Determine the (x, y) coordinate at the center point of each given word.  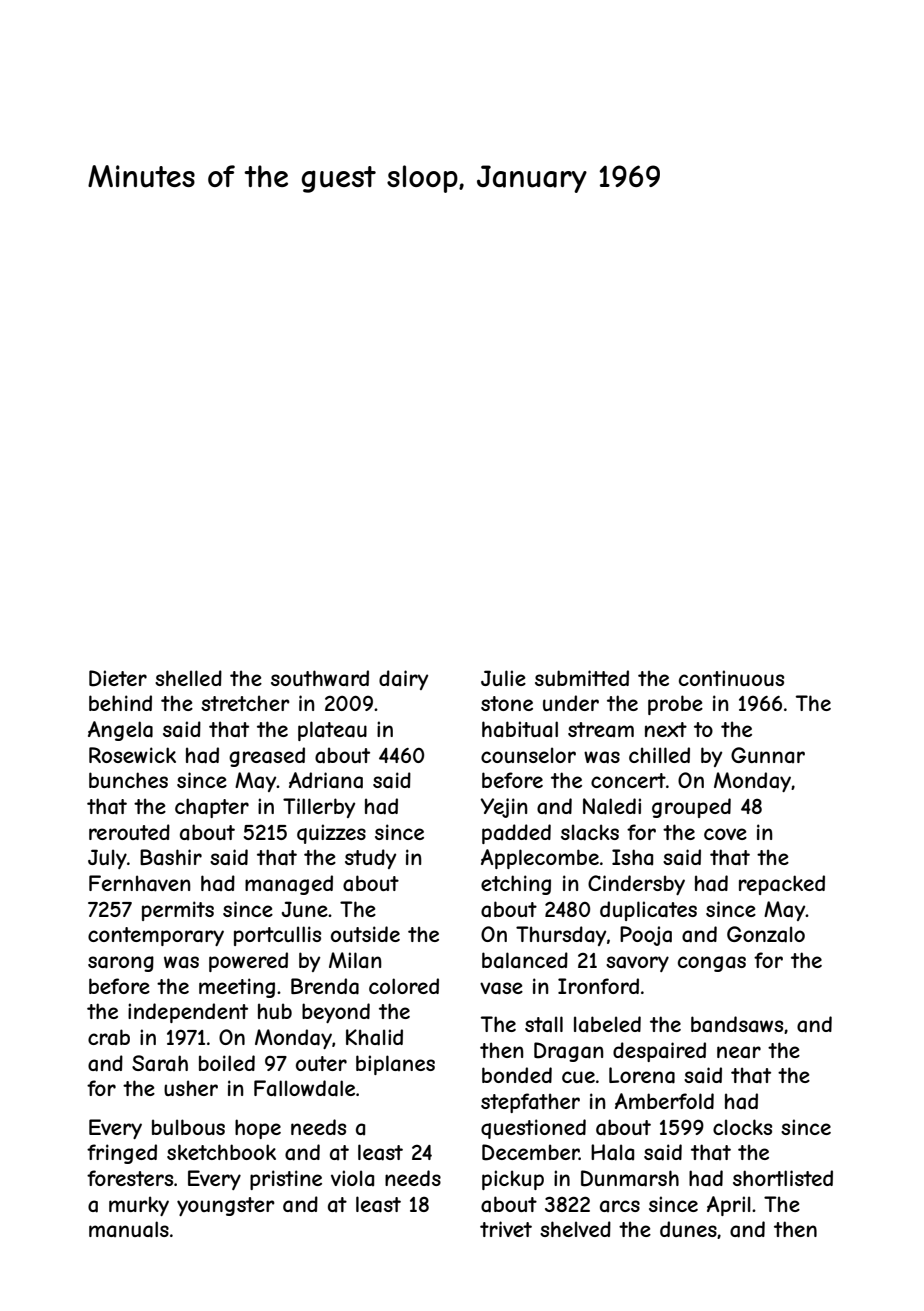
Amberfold (664, 1101)
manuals (129, 1229)
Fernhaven (140, 883)
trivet (506, 1229)
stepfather (530, 1103)
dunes (688, 1229)
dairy (403, 680)
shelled (188, 678)
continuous (731, 678)
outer (321, 1063)
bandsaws (737, 1024)
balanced (525, 960)
